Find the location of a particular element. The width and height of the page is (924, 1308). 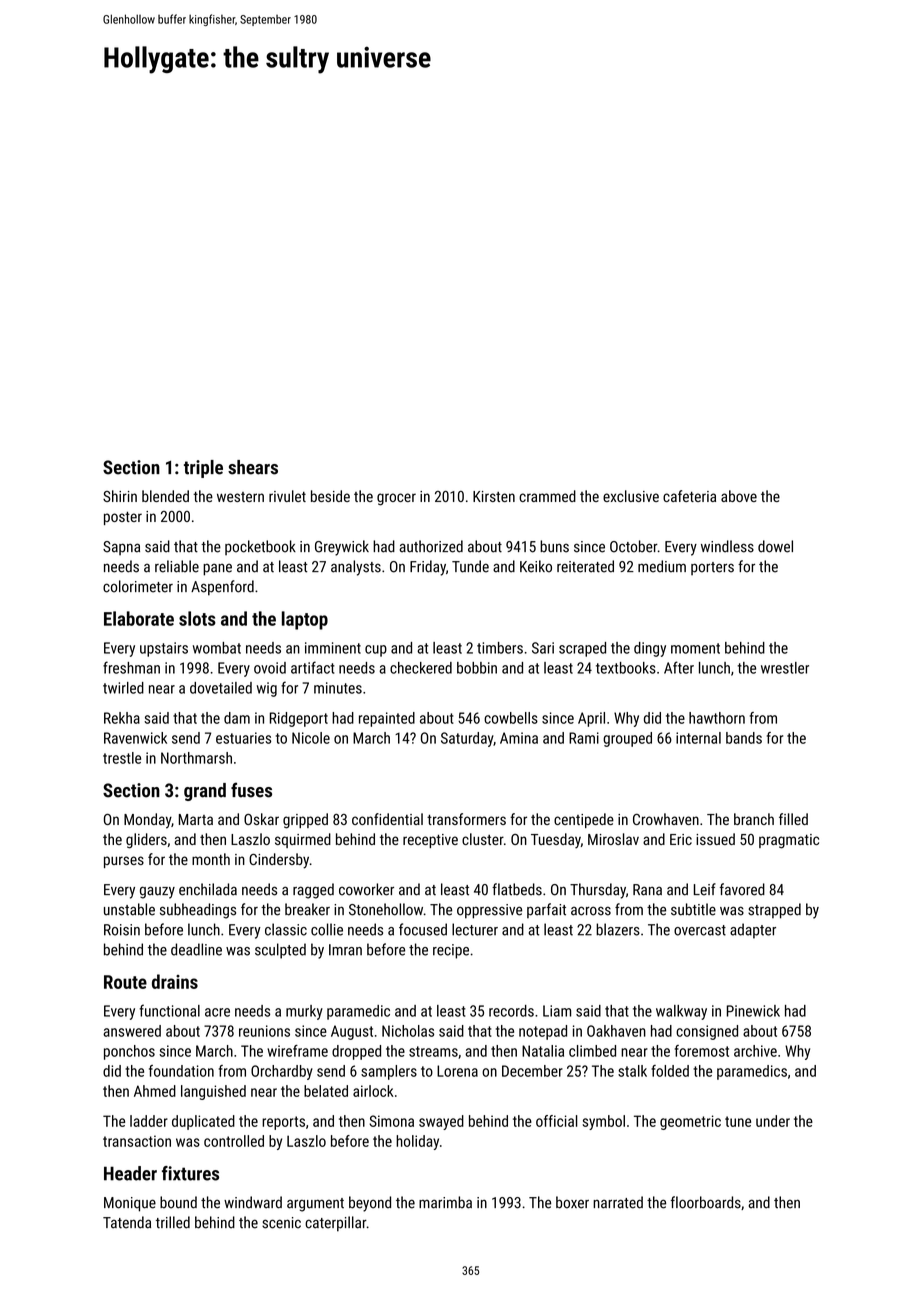

above is located at coordinates (739, 496).
